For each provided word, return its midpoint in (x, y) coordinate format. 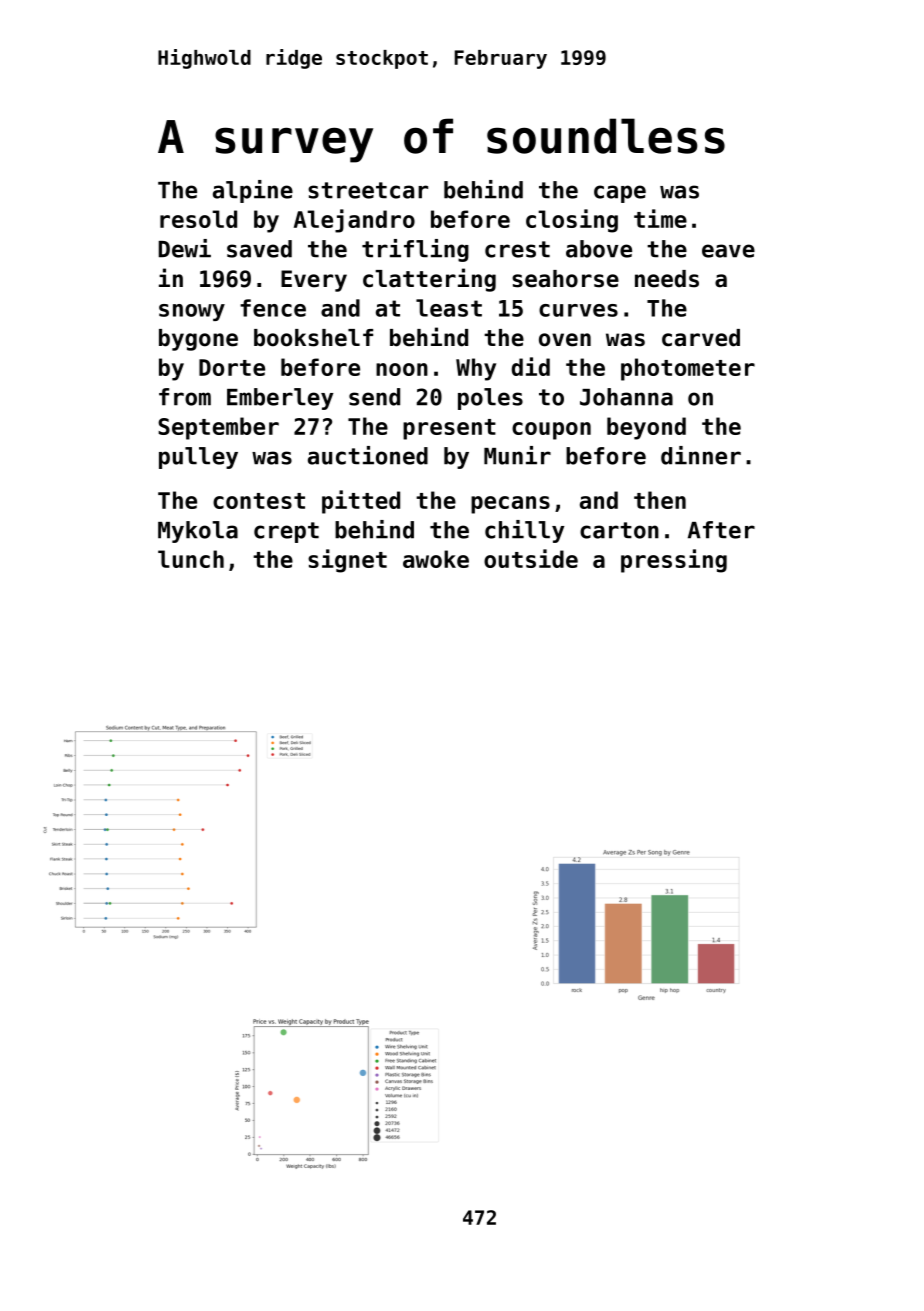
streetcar (368, 190)
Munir (517, 455)
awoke (436, 559)
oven (565, 340)
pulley (198, 458)
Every (314, 281)
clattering (429, 280)
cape (620, 194)
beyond (646, 428)
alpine (253, 191)
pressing (674, 561)
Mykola (198, 532)
